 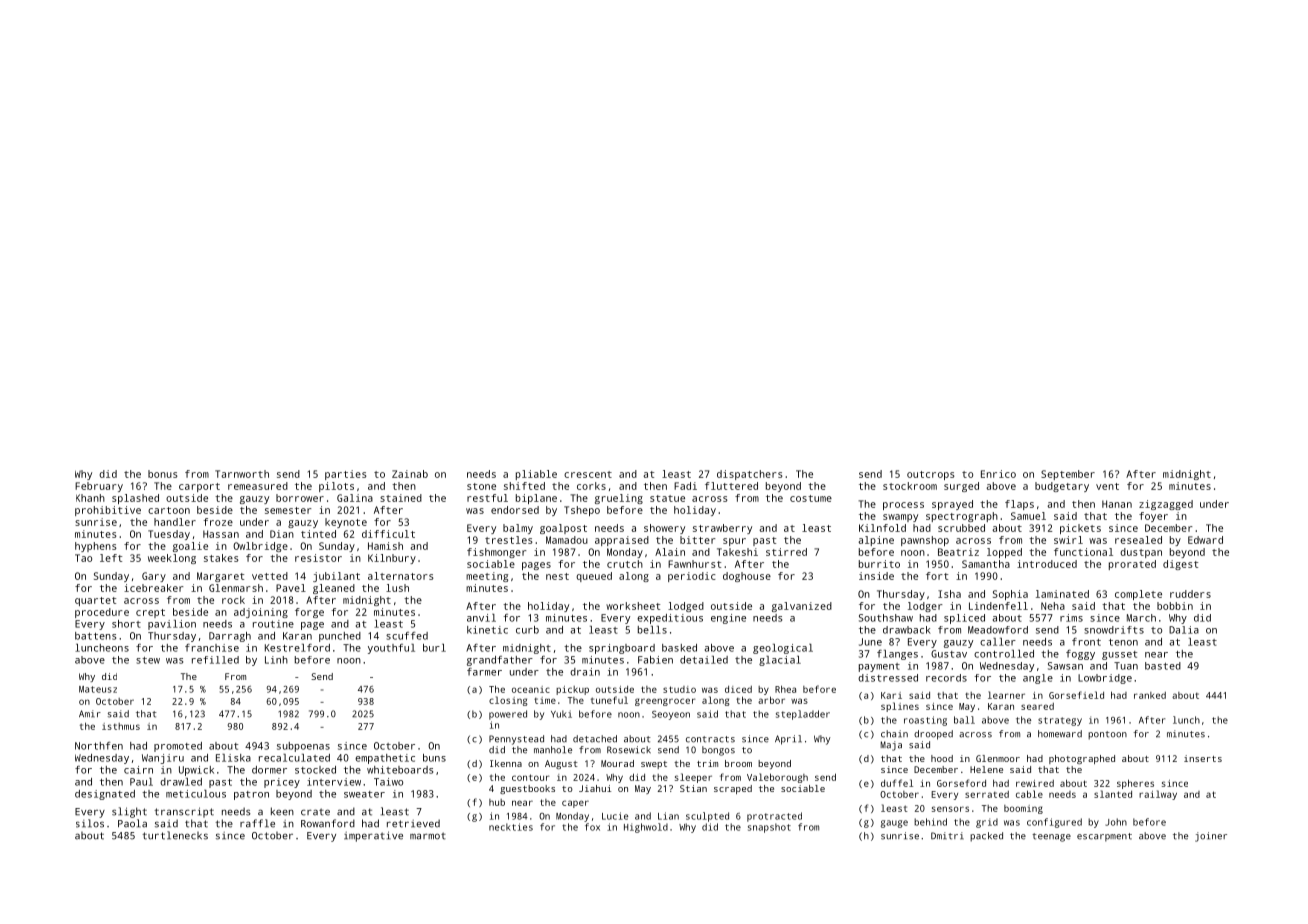 What do you see at coordinates (484, 672) in the image?
I see `farmer` at bounding box center [484, 672].
